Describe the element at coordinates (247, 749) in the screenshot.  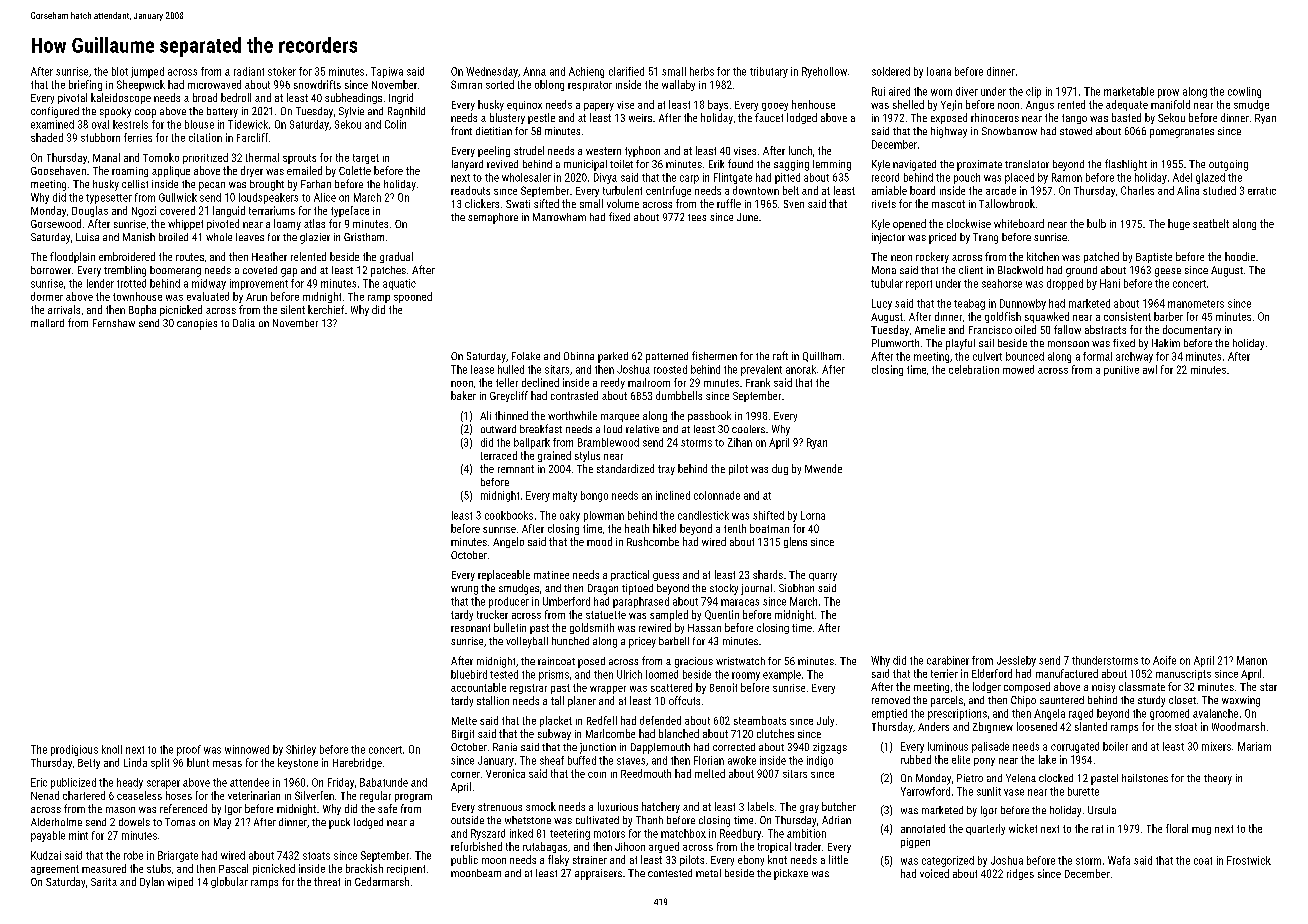
I see `winnowed` at that location.
